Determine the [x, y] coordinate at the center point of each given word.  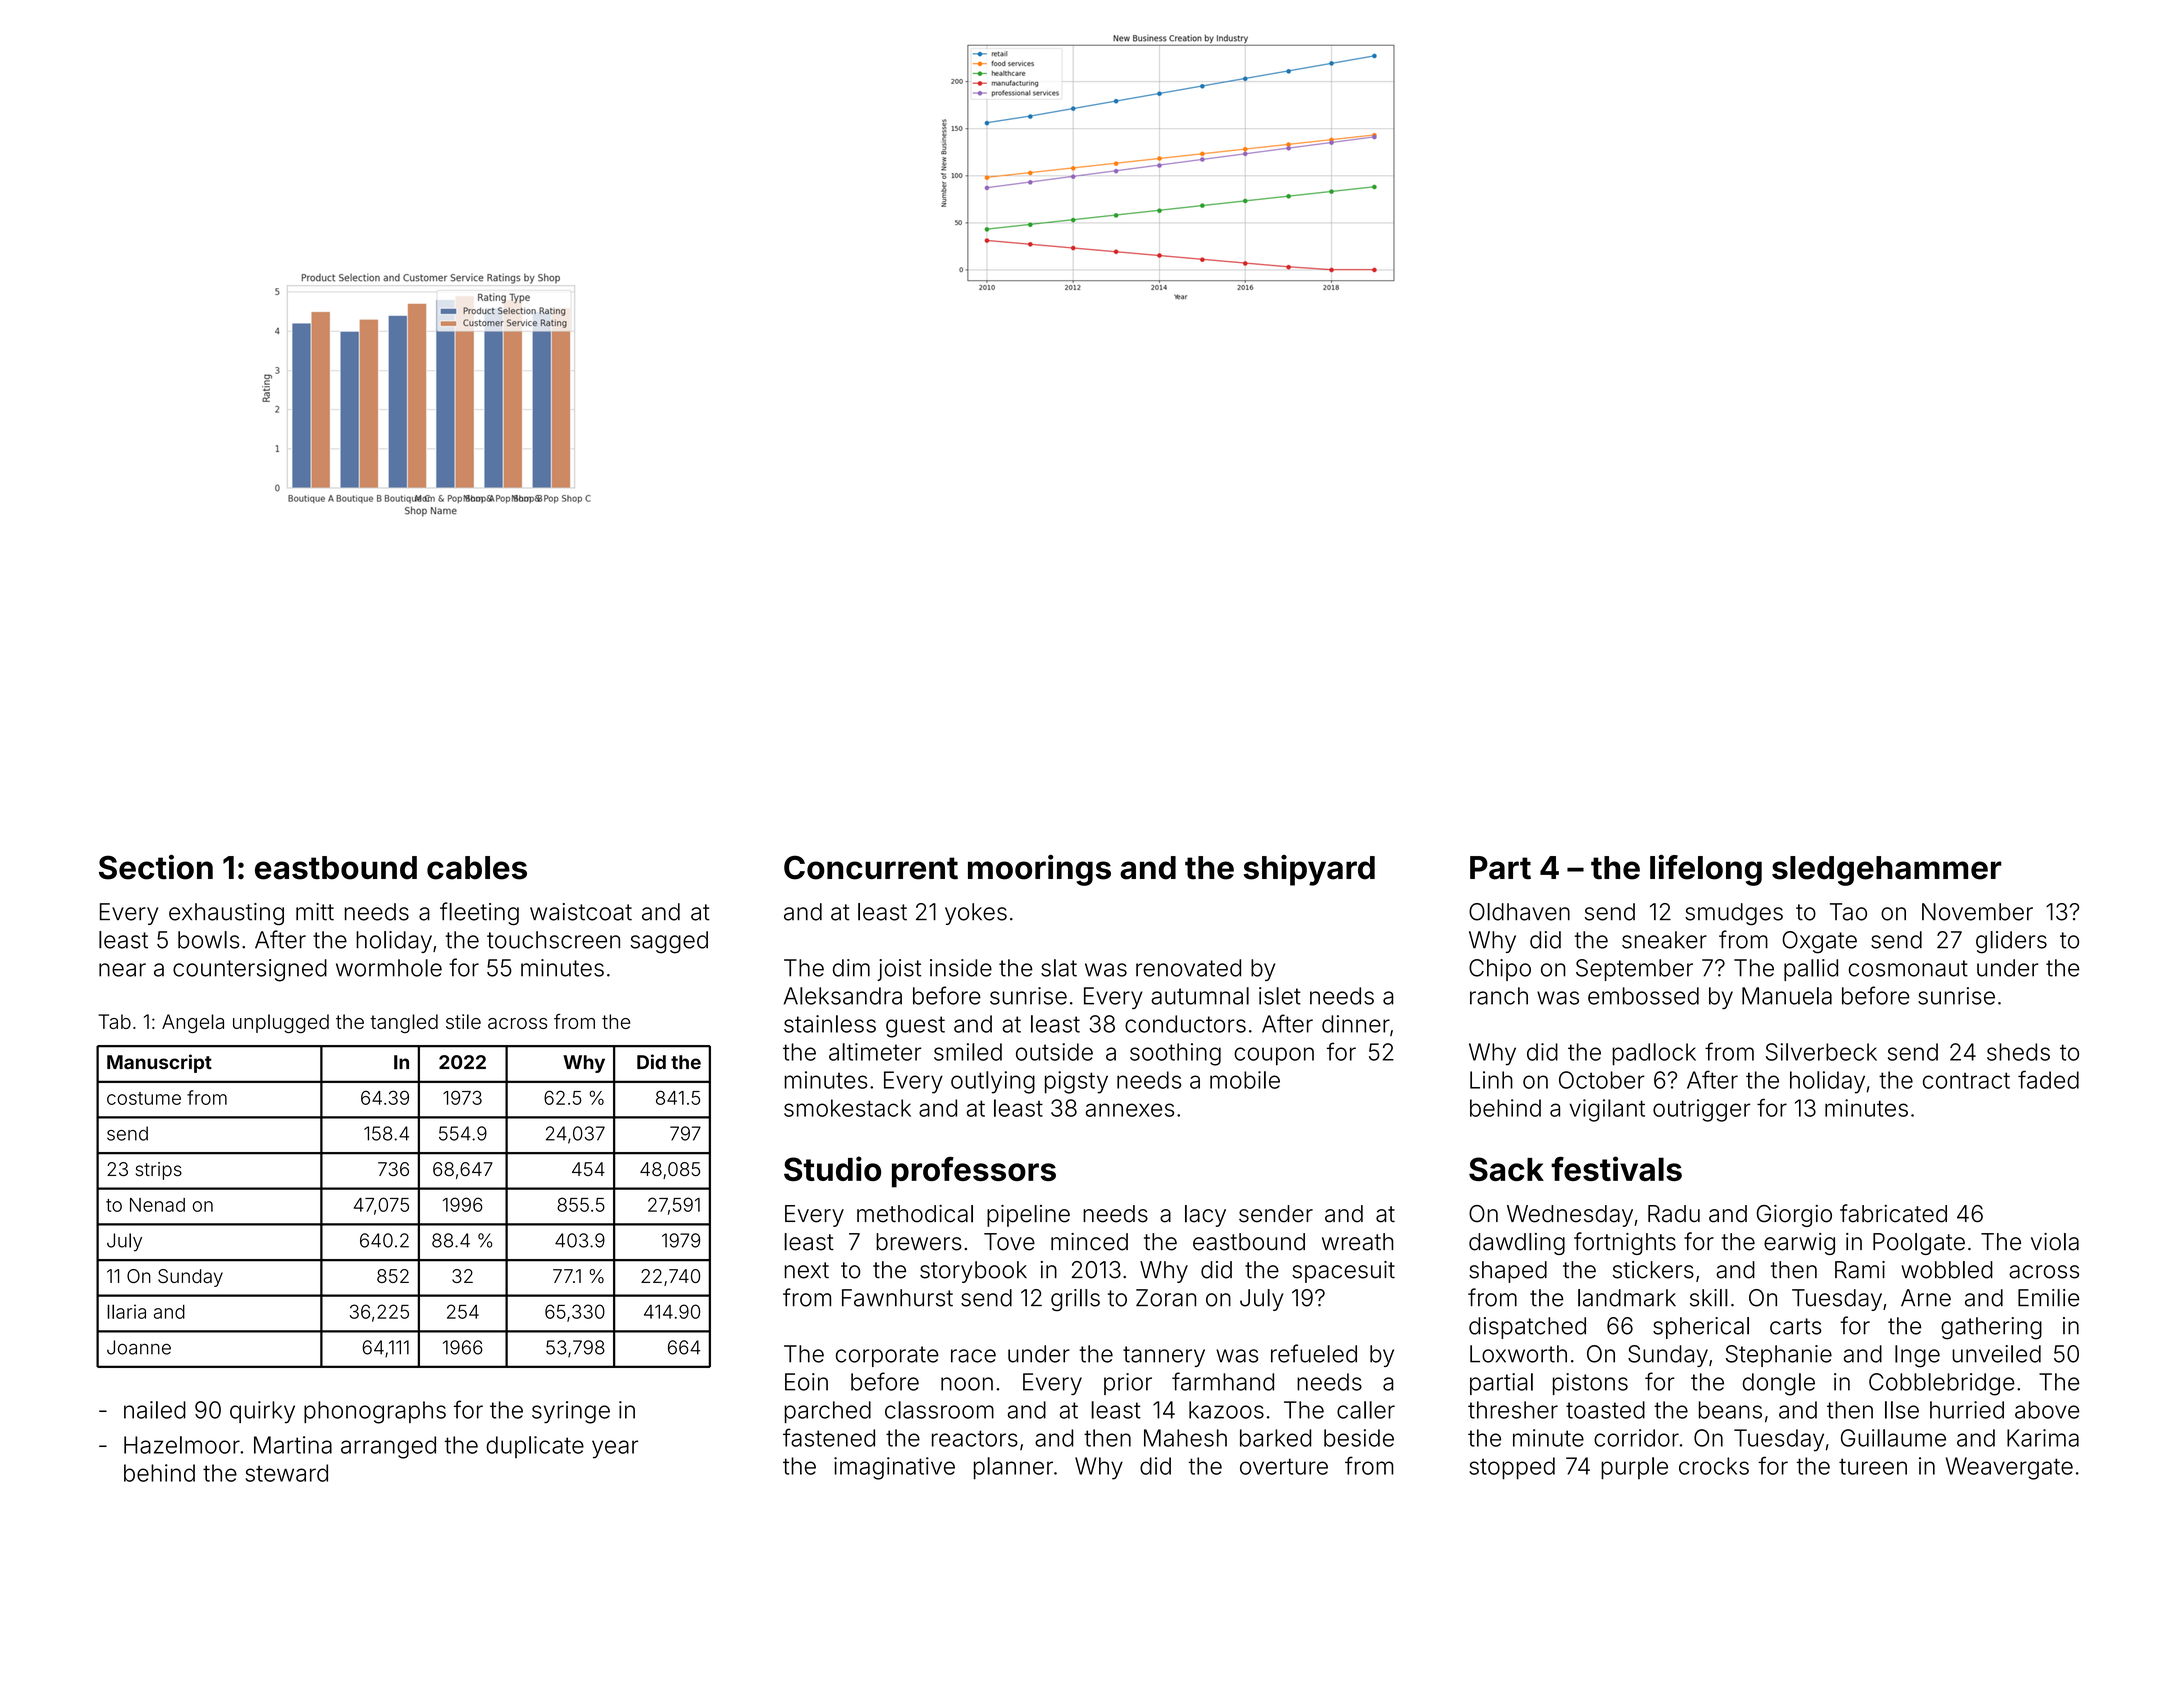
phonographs [375, 1412]
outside [1054, 1052]
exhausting [226, 914]
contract [1966, 1080]
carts [1796, 1326]
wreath [1357, 1242]
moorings [1039, 870]
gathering [1991, 1328]
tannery [1164, 1356]
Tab [114, 1021]
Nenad [157, 1205]
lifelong [1706, 870]
